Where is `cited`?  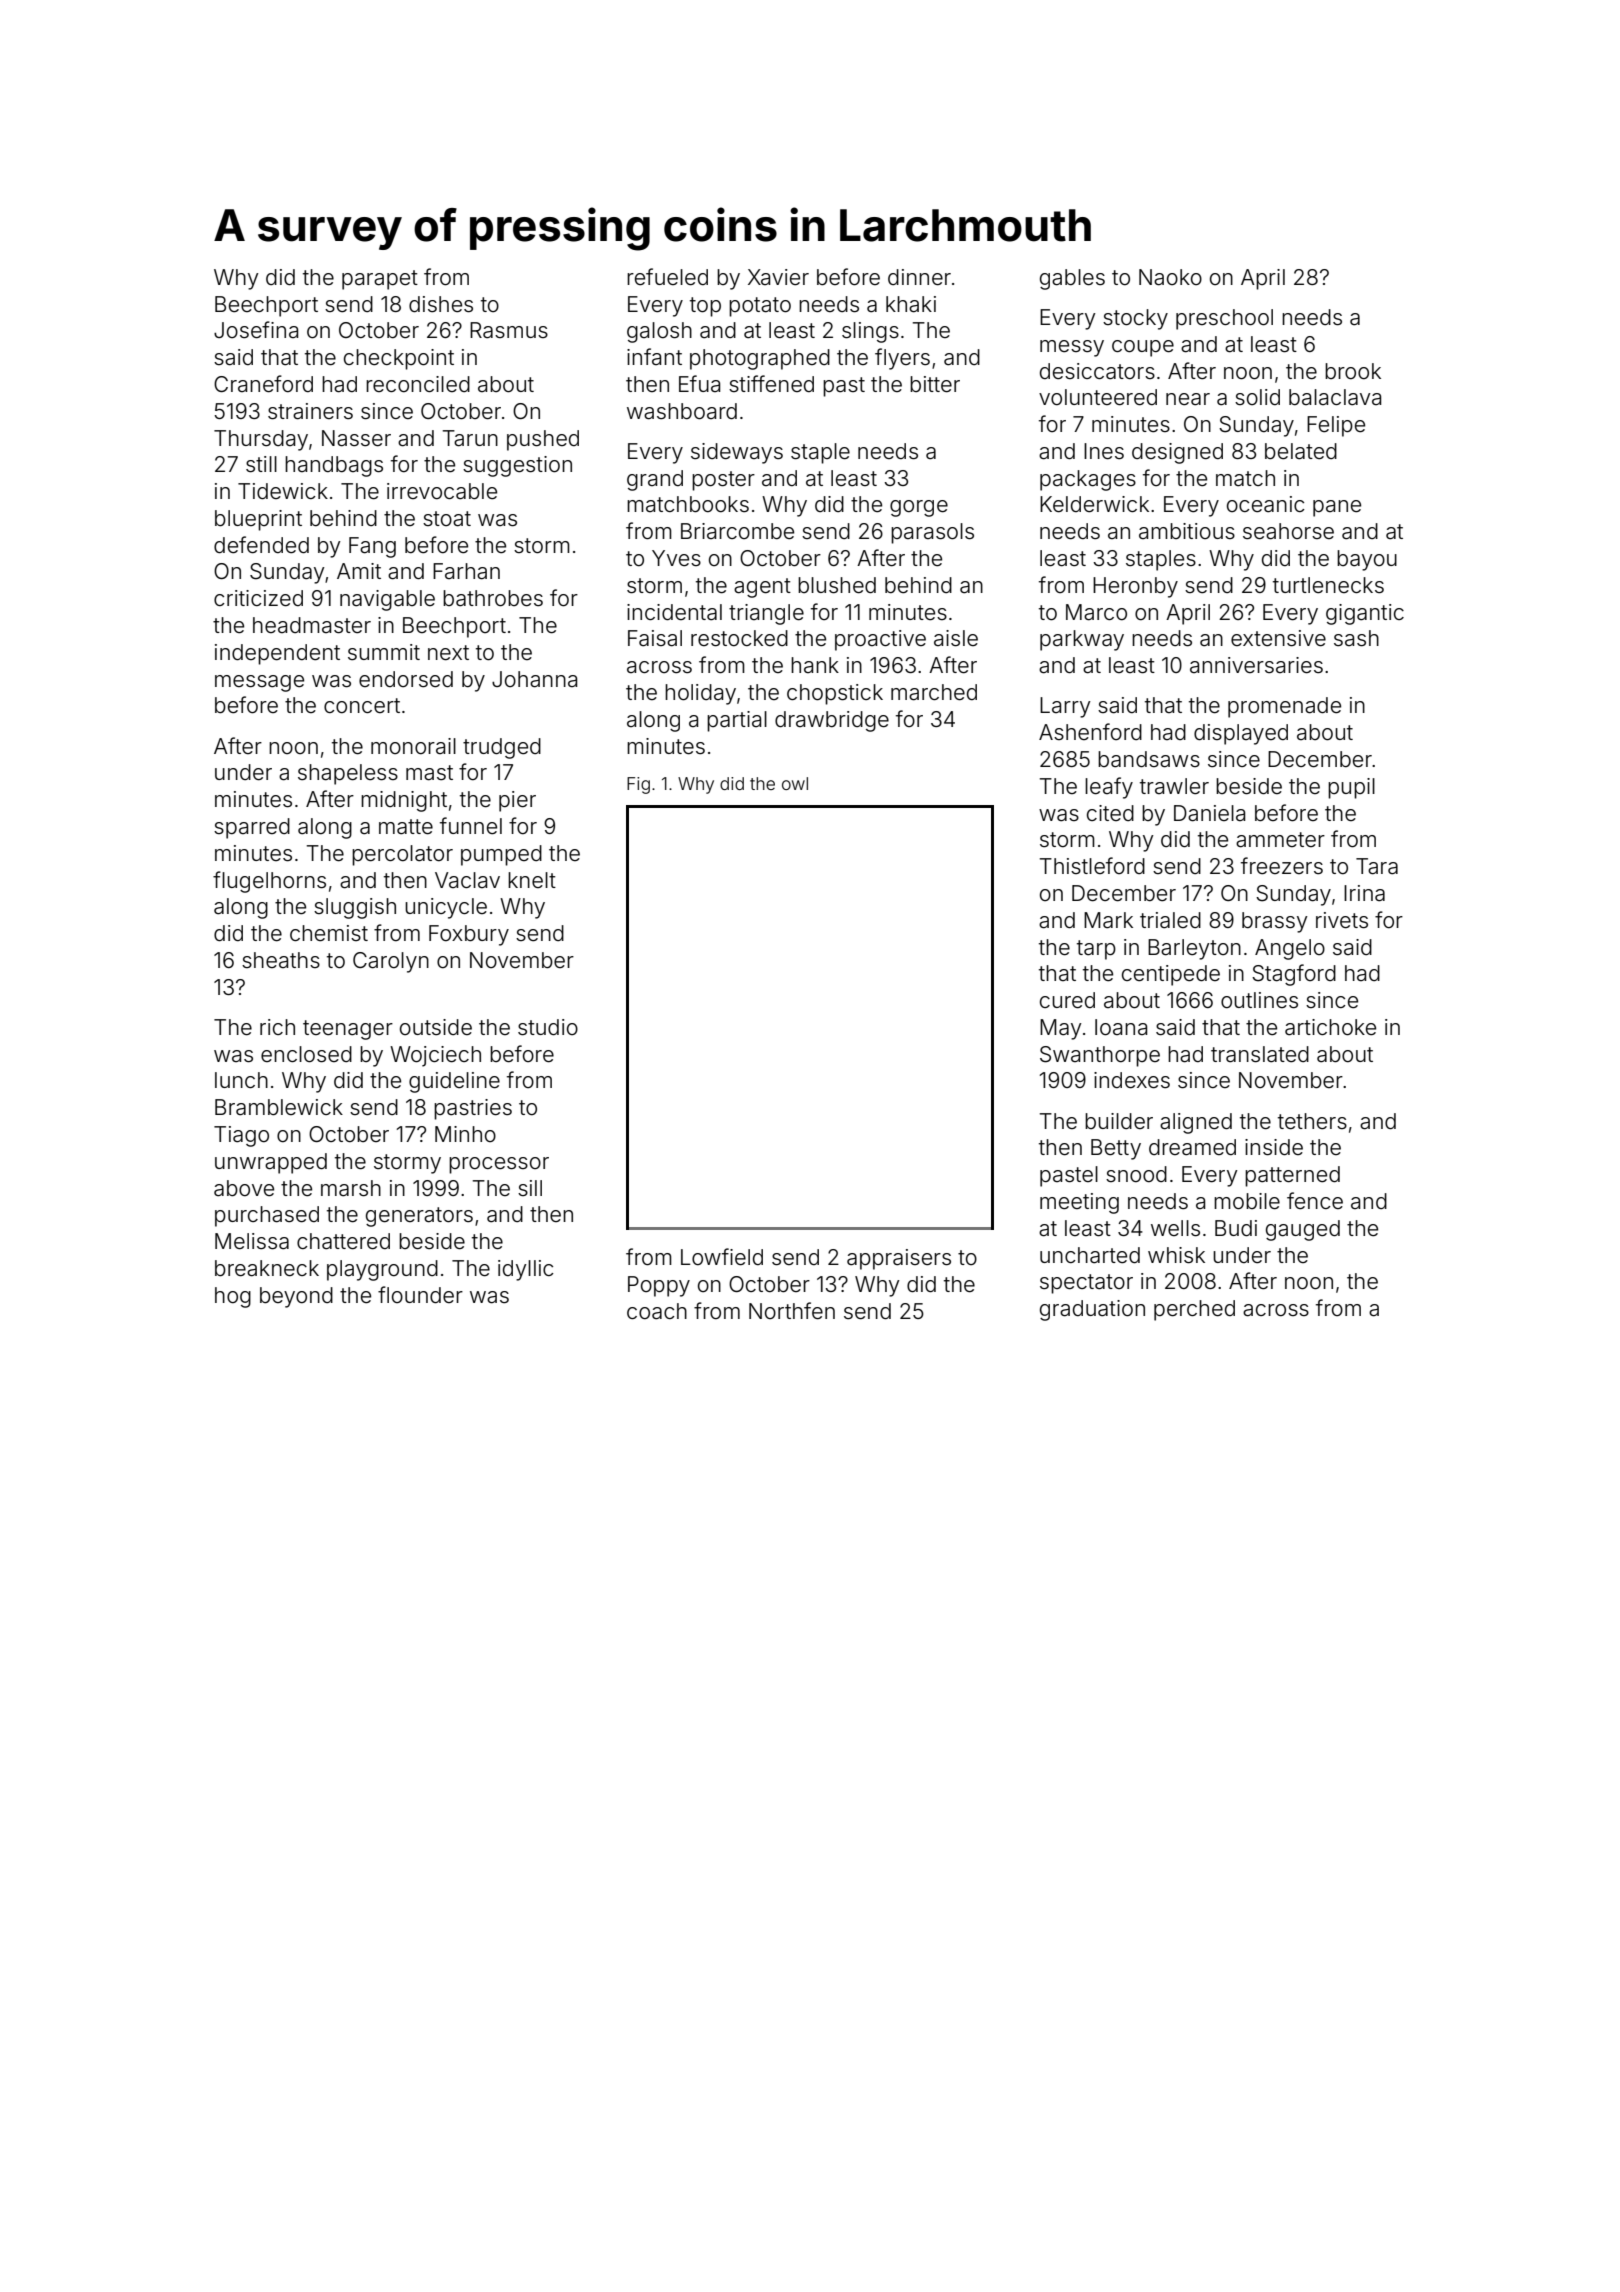 cited is located at coordinates (1110, 813).
